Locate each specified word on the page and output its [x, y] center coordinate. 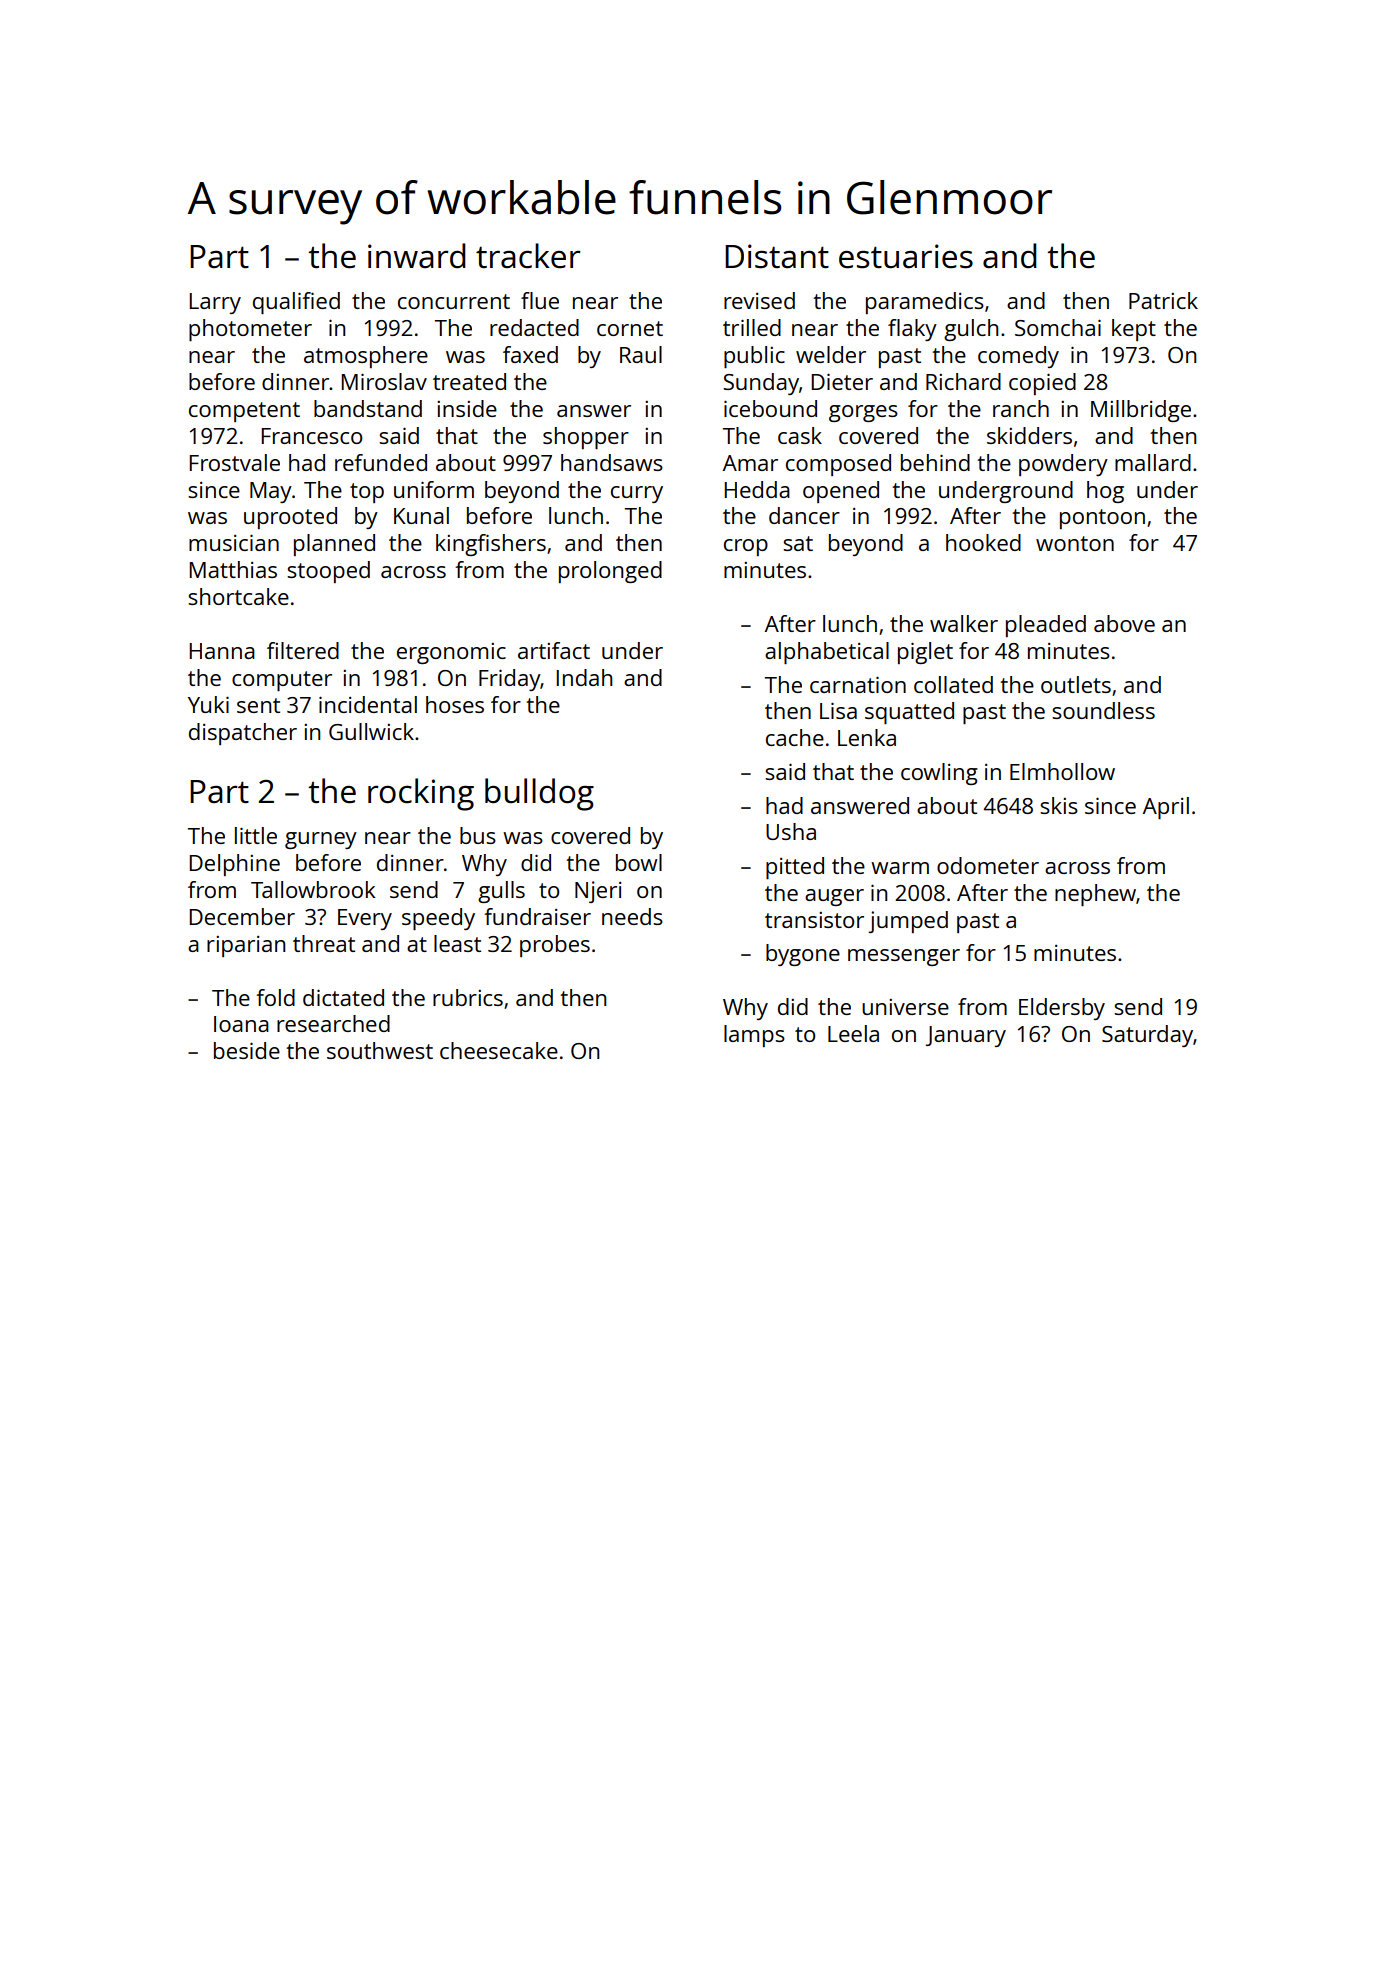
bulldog [539, 794]
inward [417, 256]
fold [275, 997]
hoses [455, 704]
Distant [777, 256]
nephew [1095, 895]
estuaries [906, 256]
